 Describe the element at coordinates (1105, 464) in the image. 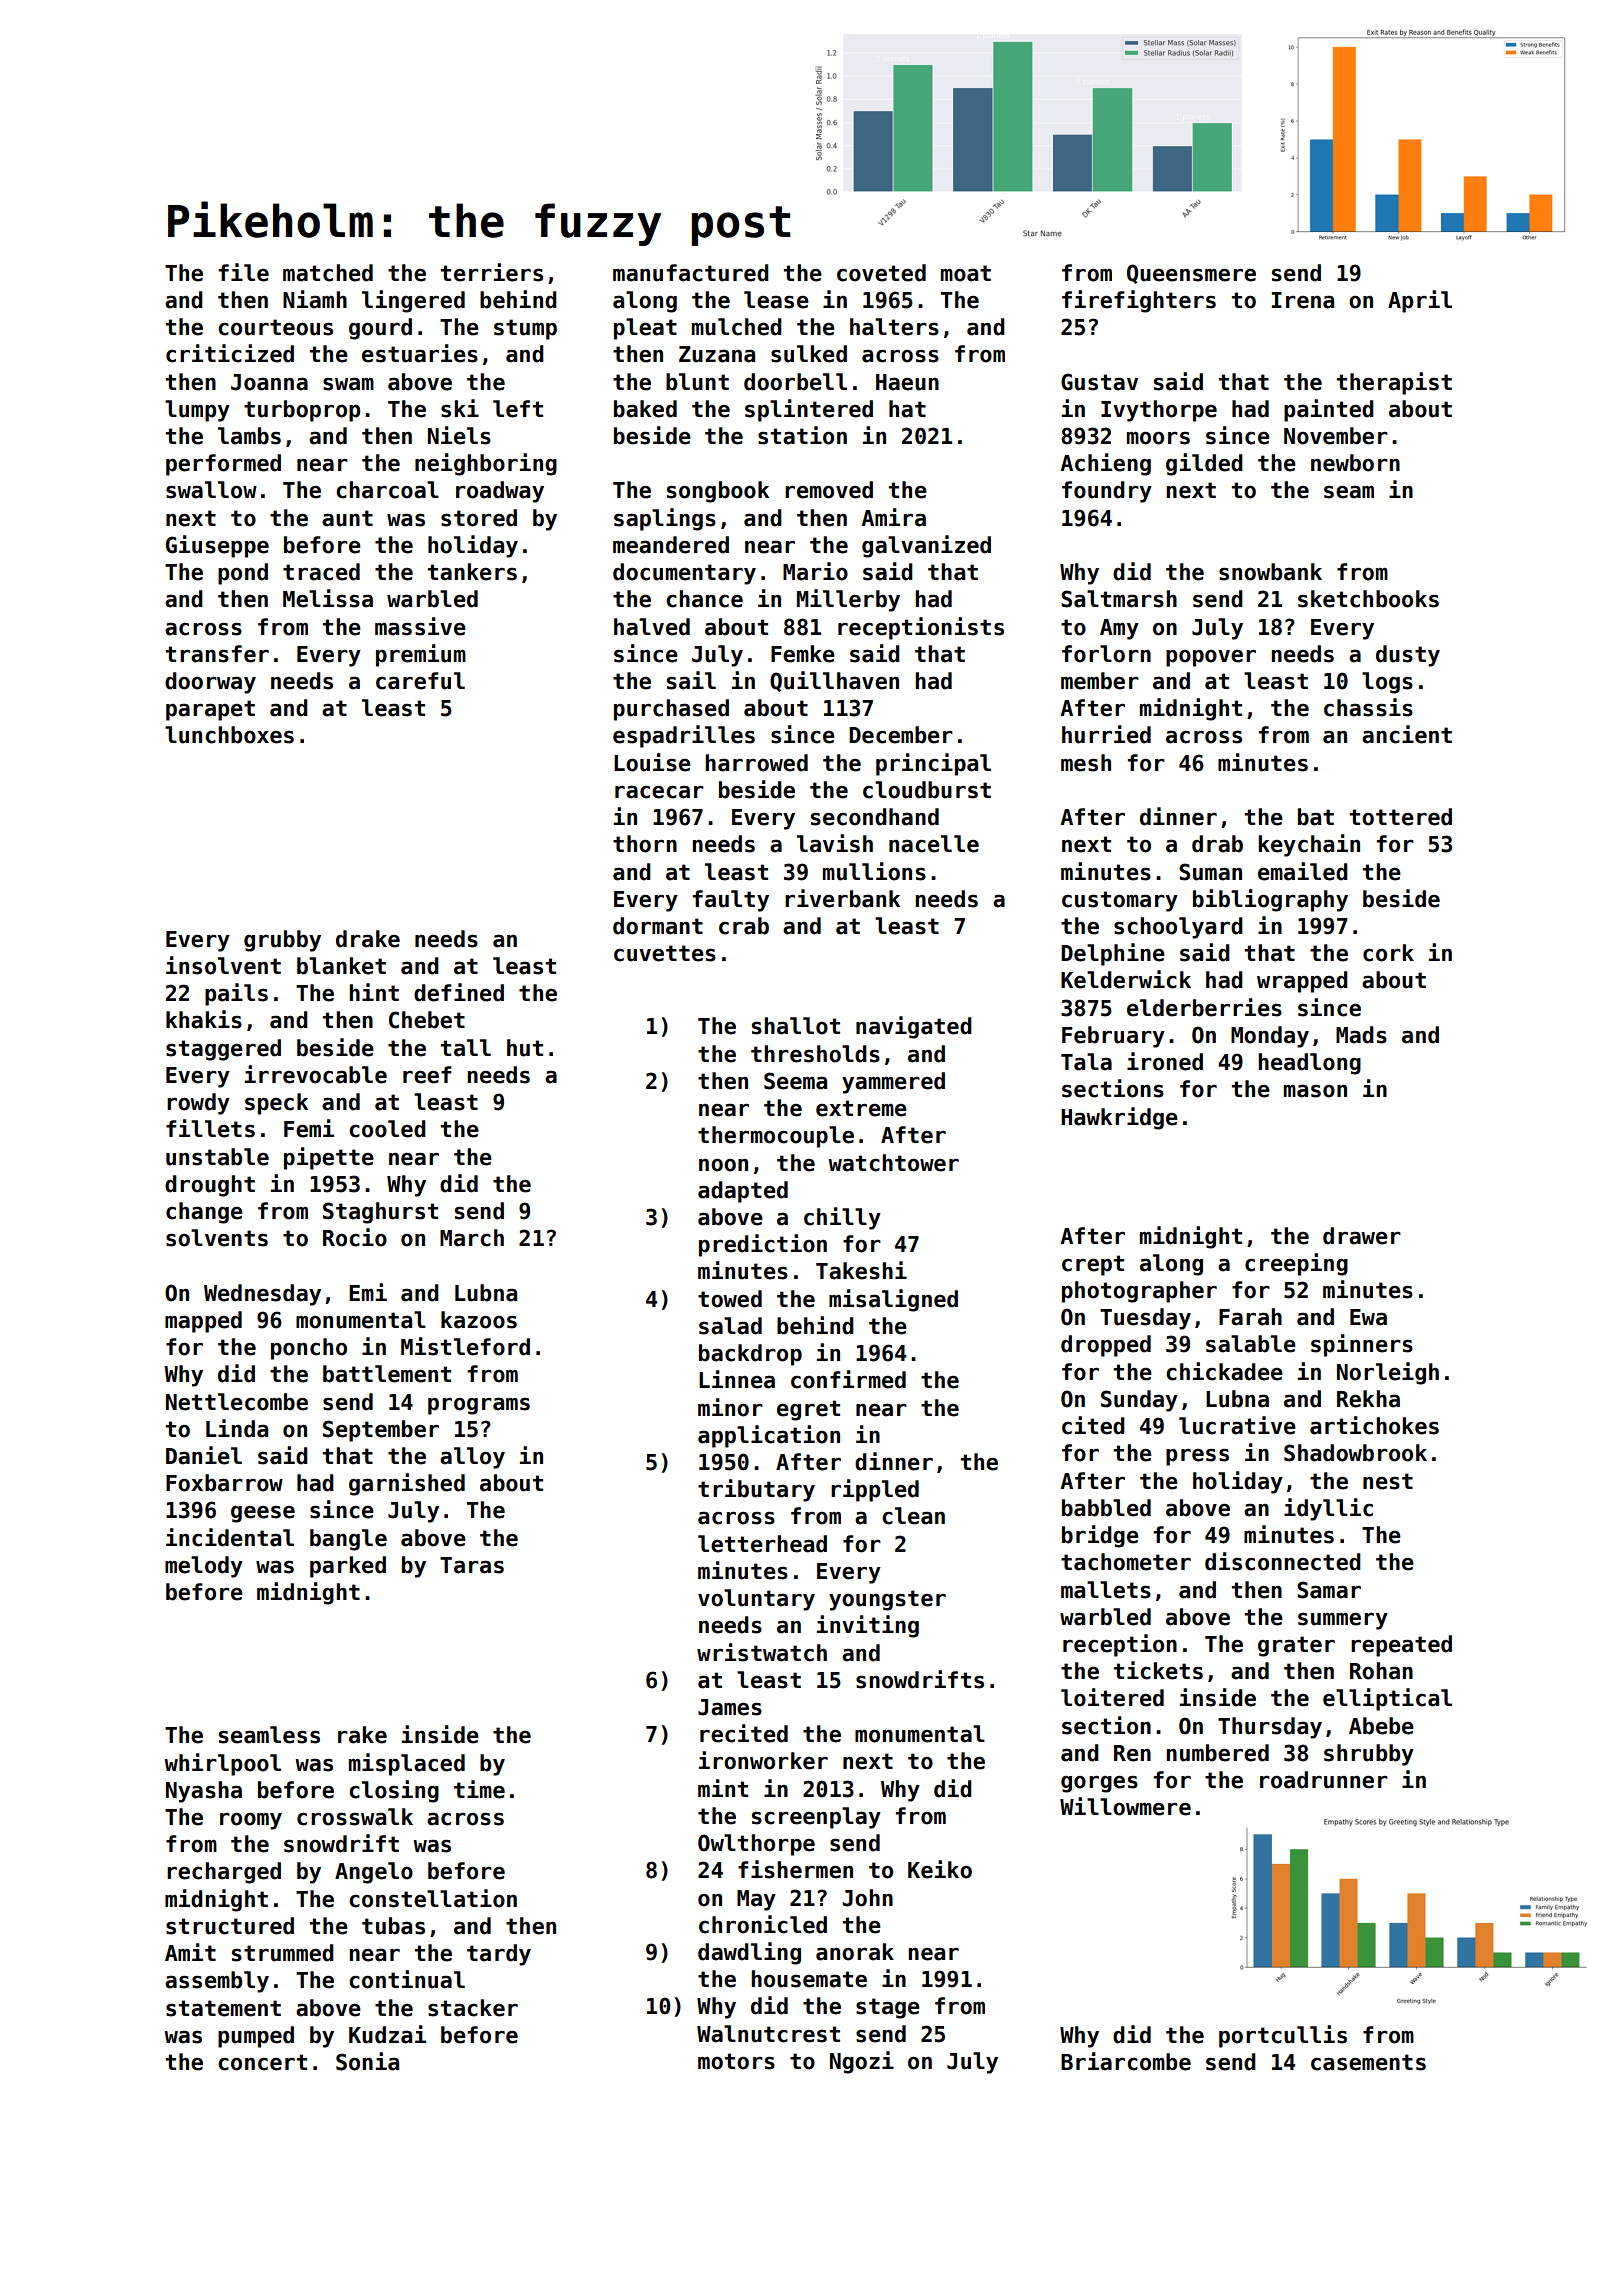

I see `Achieng` at that location.
